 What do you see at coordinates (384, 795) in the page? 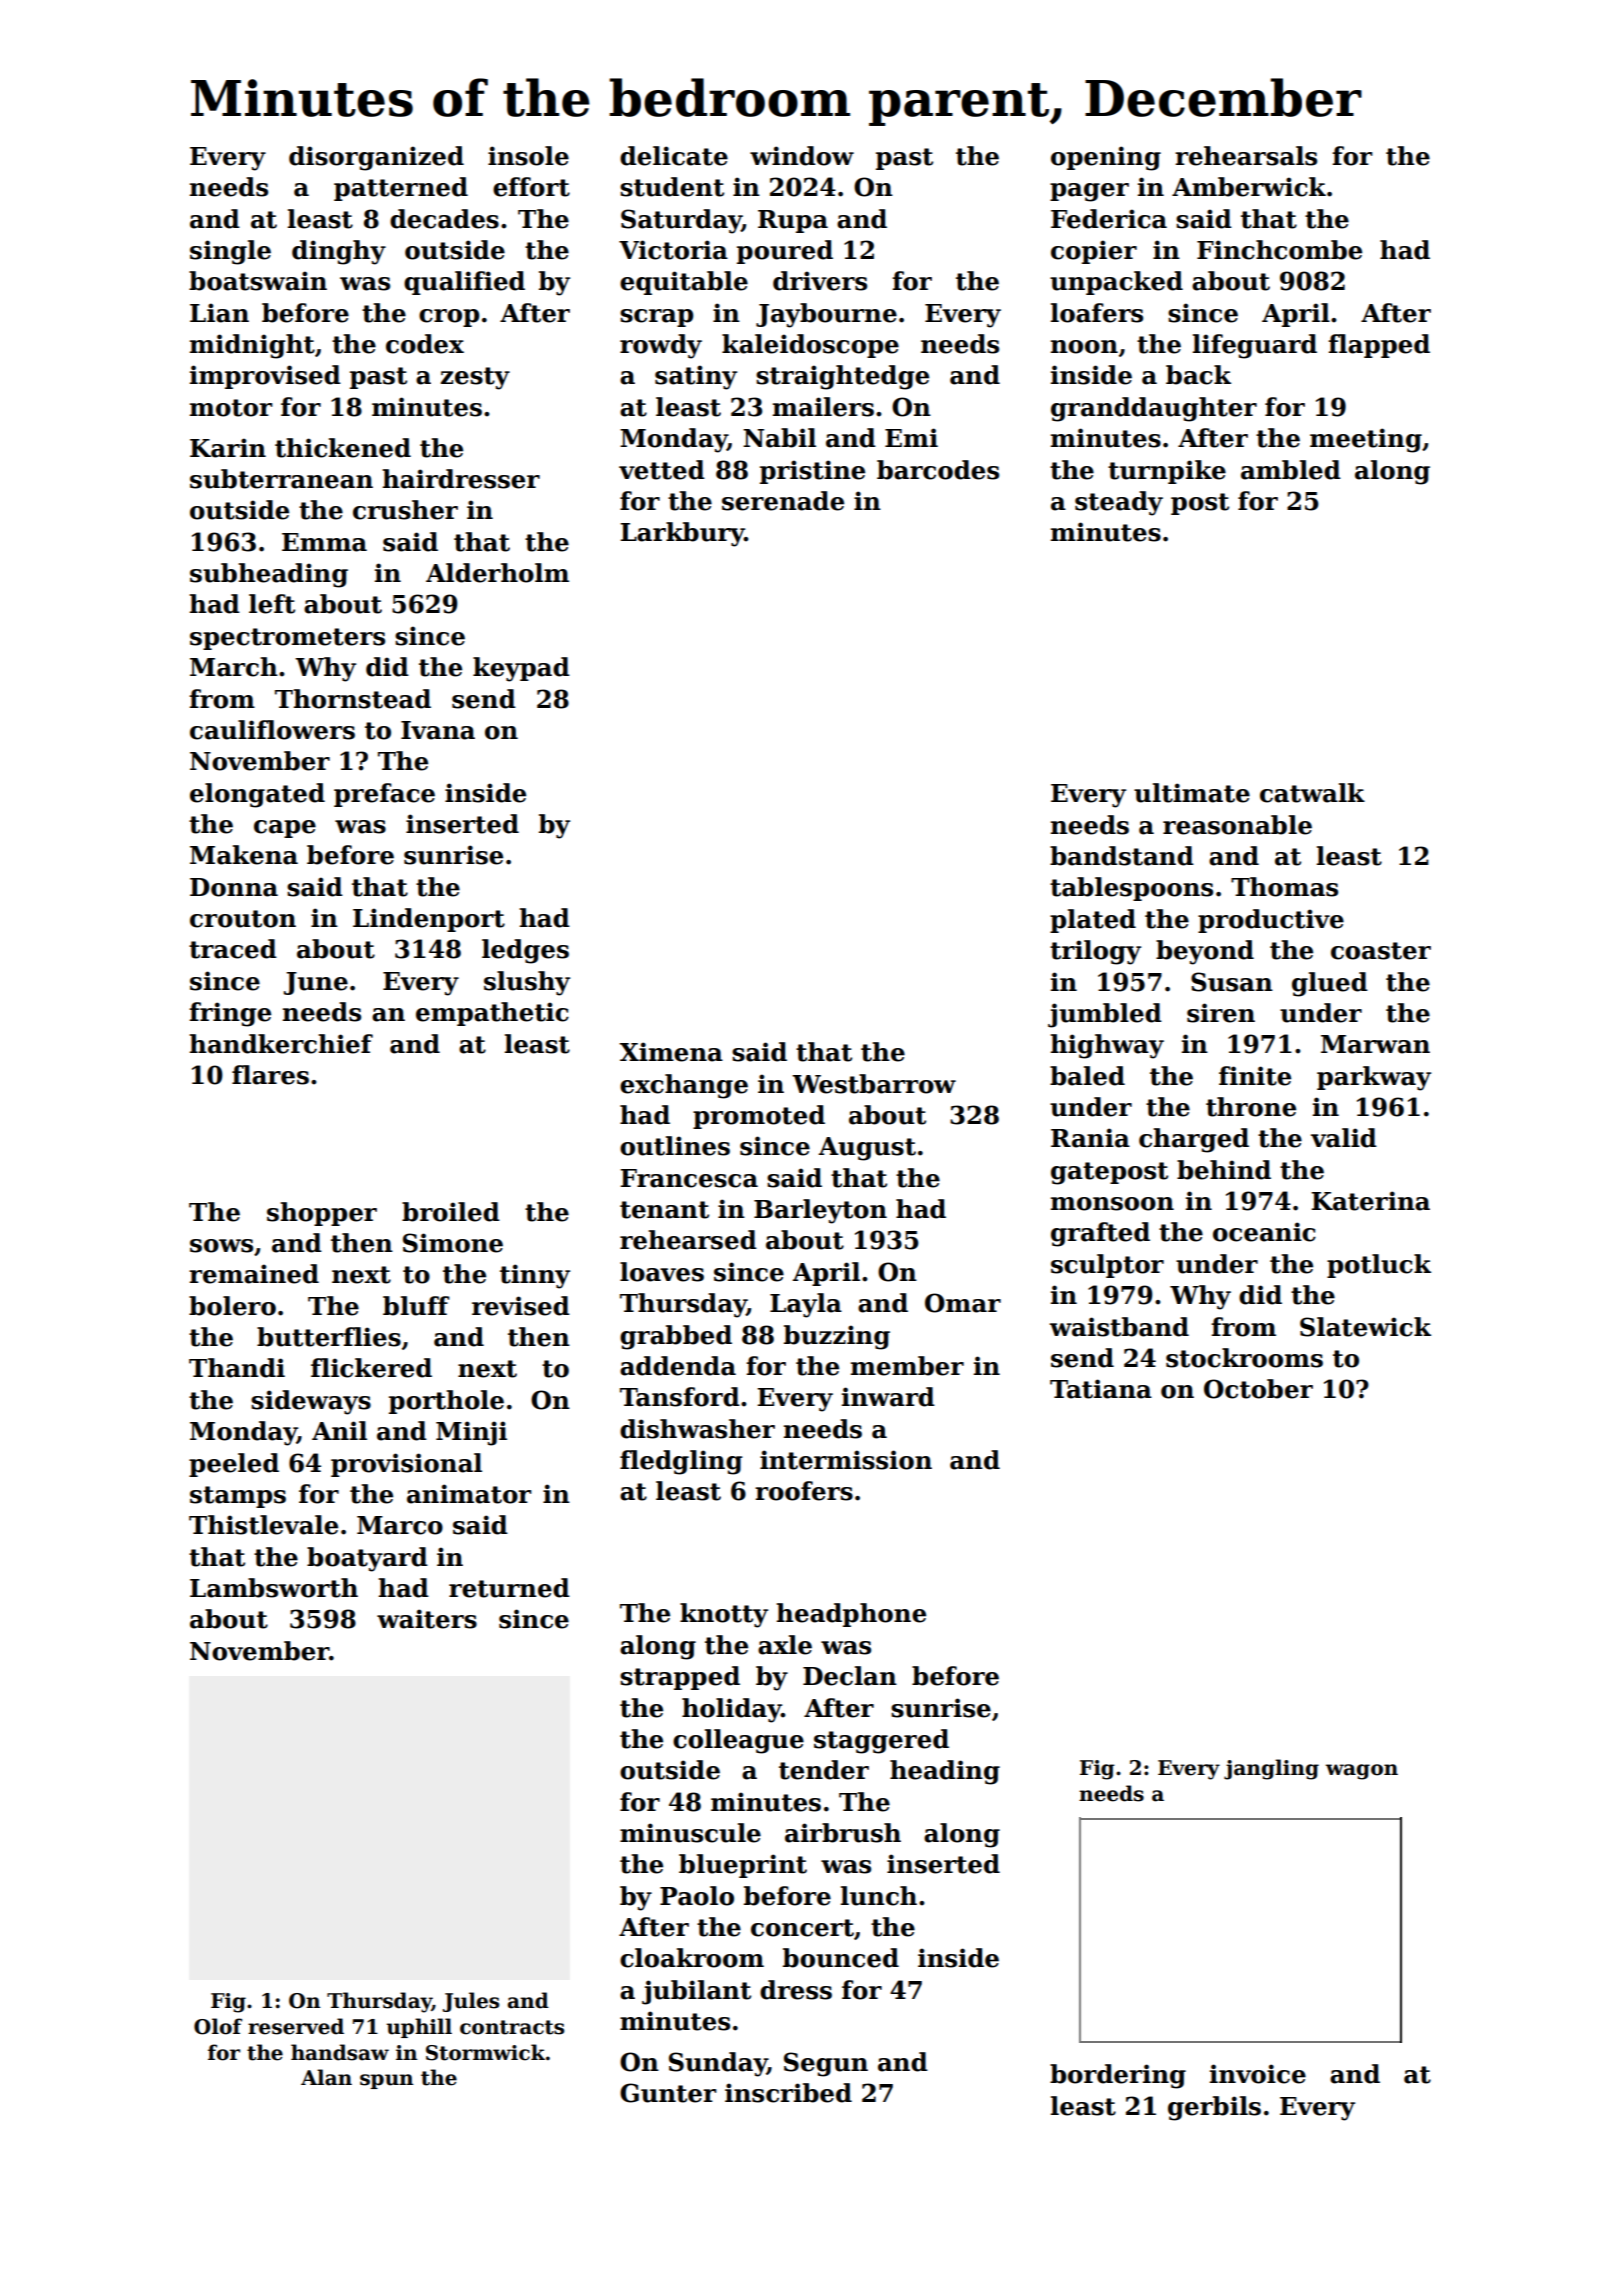
I see `preface` at bounding box center [384, 795].
